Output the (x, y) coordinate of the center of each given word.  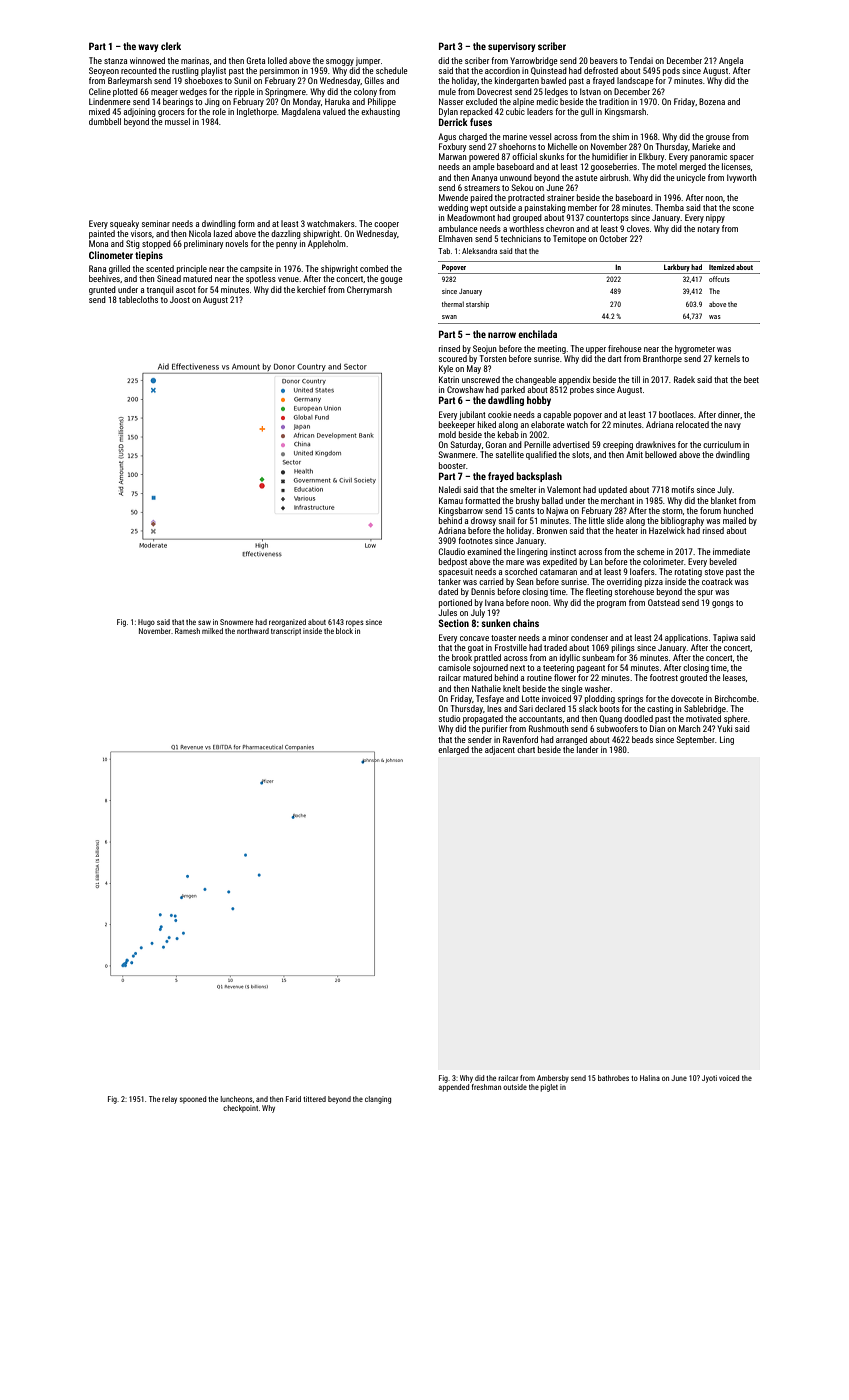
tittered (314, 1099)
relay (169, 1100)
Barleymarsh (130, 81)
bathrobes (613, 1078)
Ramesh (187, 631)
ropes (355, 623)
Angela (731, 61)
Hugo (146, 623)
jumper (368, 62)
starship (477, 305)
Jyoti (709, 1079)
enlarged (453, 750)
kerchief (311, 289)
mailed (734, 520)
